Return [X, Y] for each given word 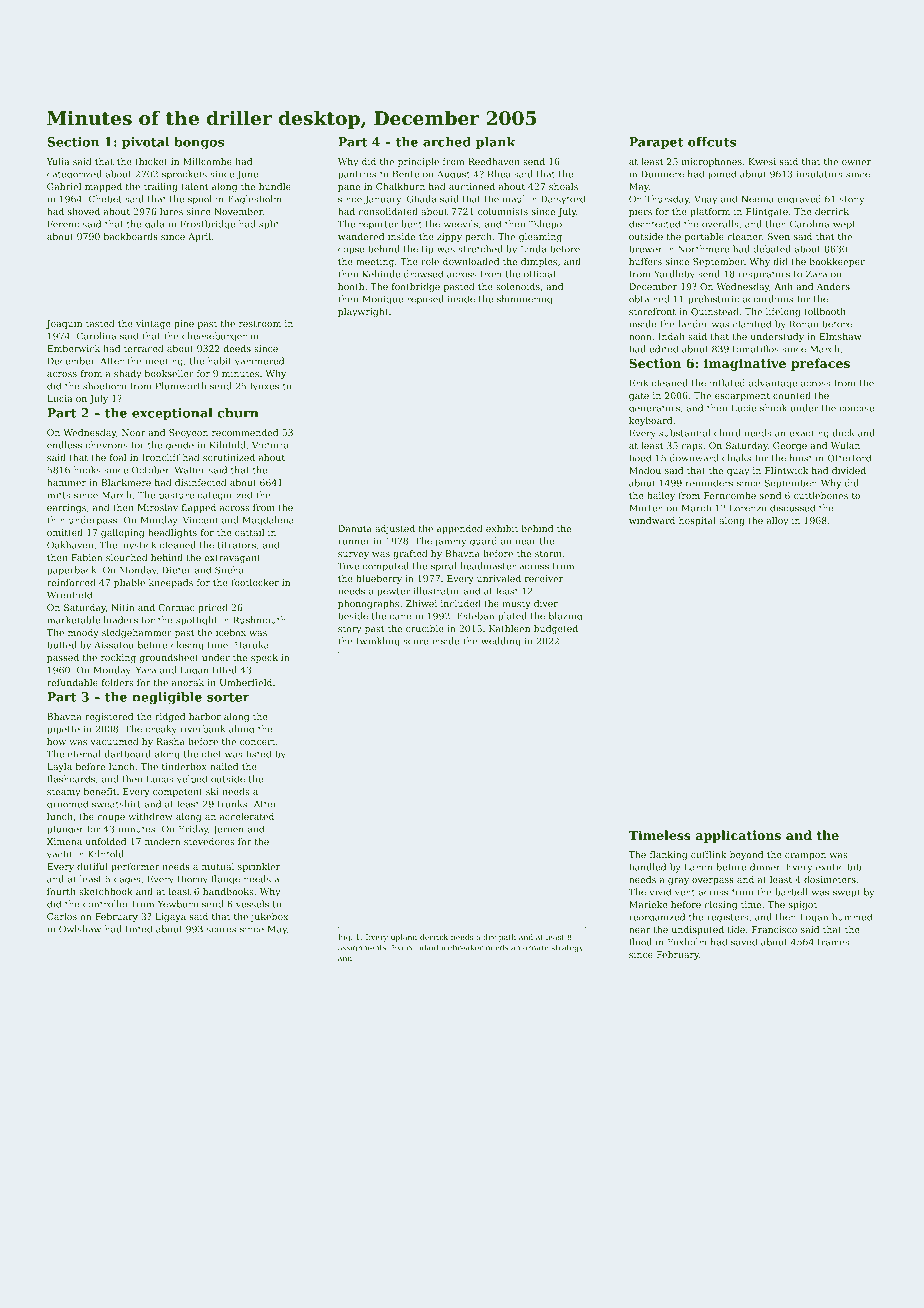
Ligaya [170, 917]
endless [64, 445]
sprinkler [259, 867]
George [790, 446]
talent [194, 186]
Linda [534, 249]
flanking [669, 855]
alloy [777, 521]
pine [184, 324]
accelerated [247, 816]
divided [849, 470]
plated [512, 617]
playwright [363, 312]
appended [460, 529]
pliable [129, 583]
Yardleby [674, 275]
